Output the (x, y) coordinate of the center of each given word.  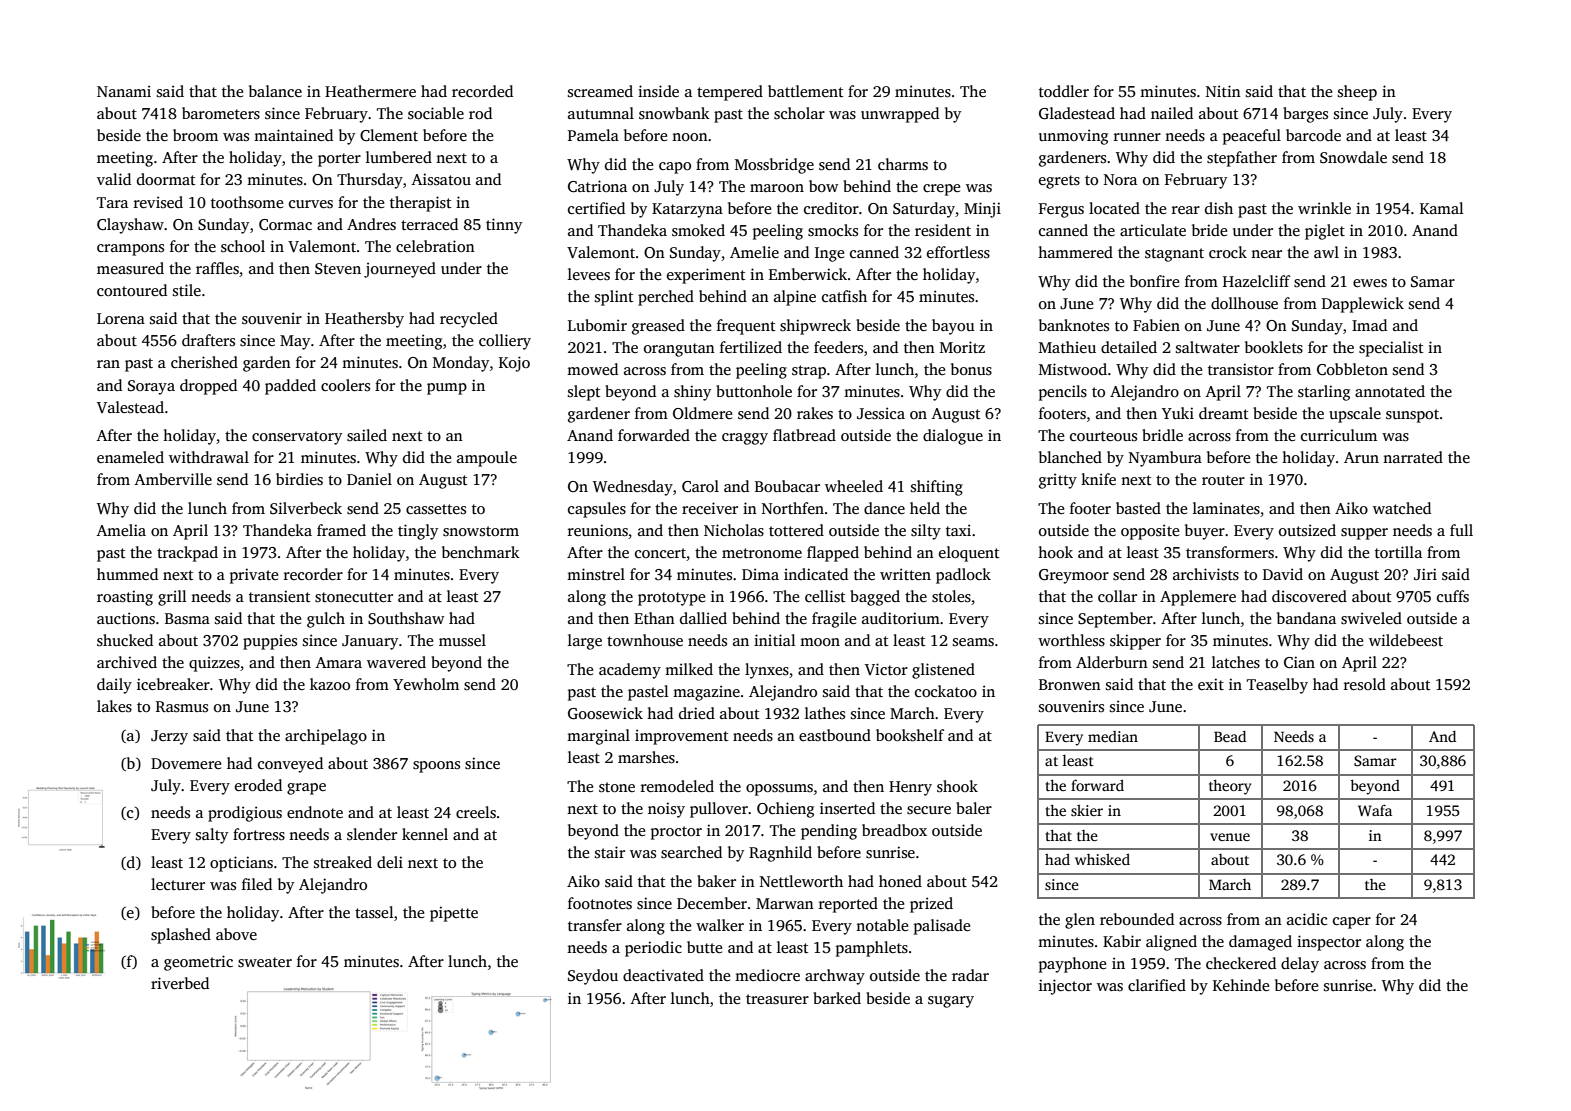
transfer (595, 925)
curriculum (1339, 435)
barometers (221, 113)
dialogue (953, 437)
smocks (833, 230)
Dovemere (186, 763)
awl (1326, 252)
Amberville (173, 479)
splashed (181, 936)
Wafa (1375, 810)
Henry (910, 788)
